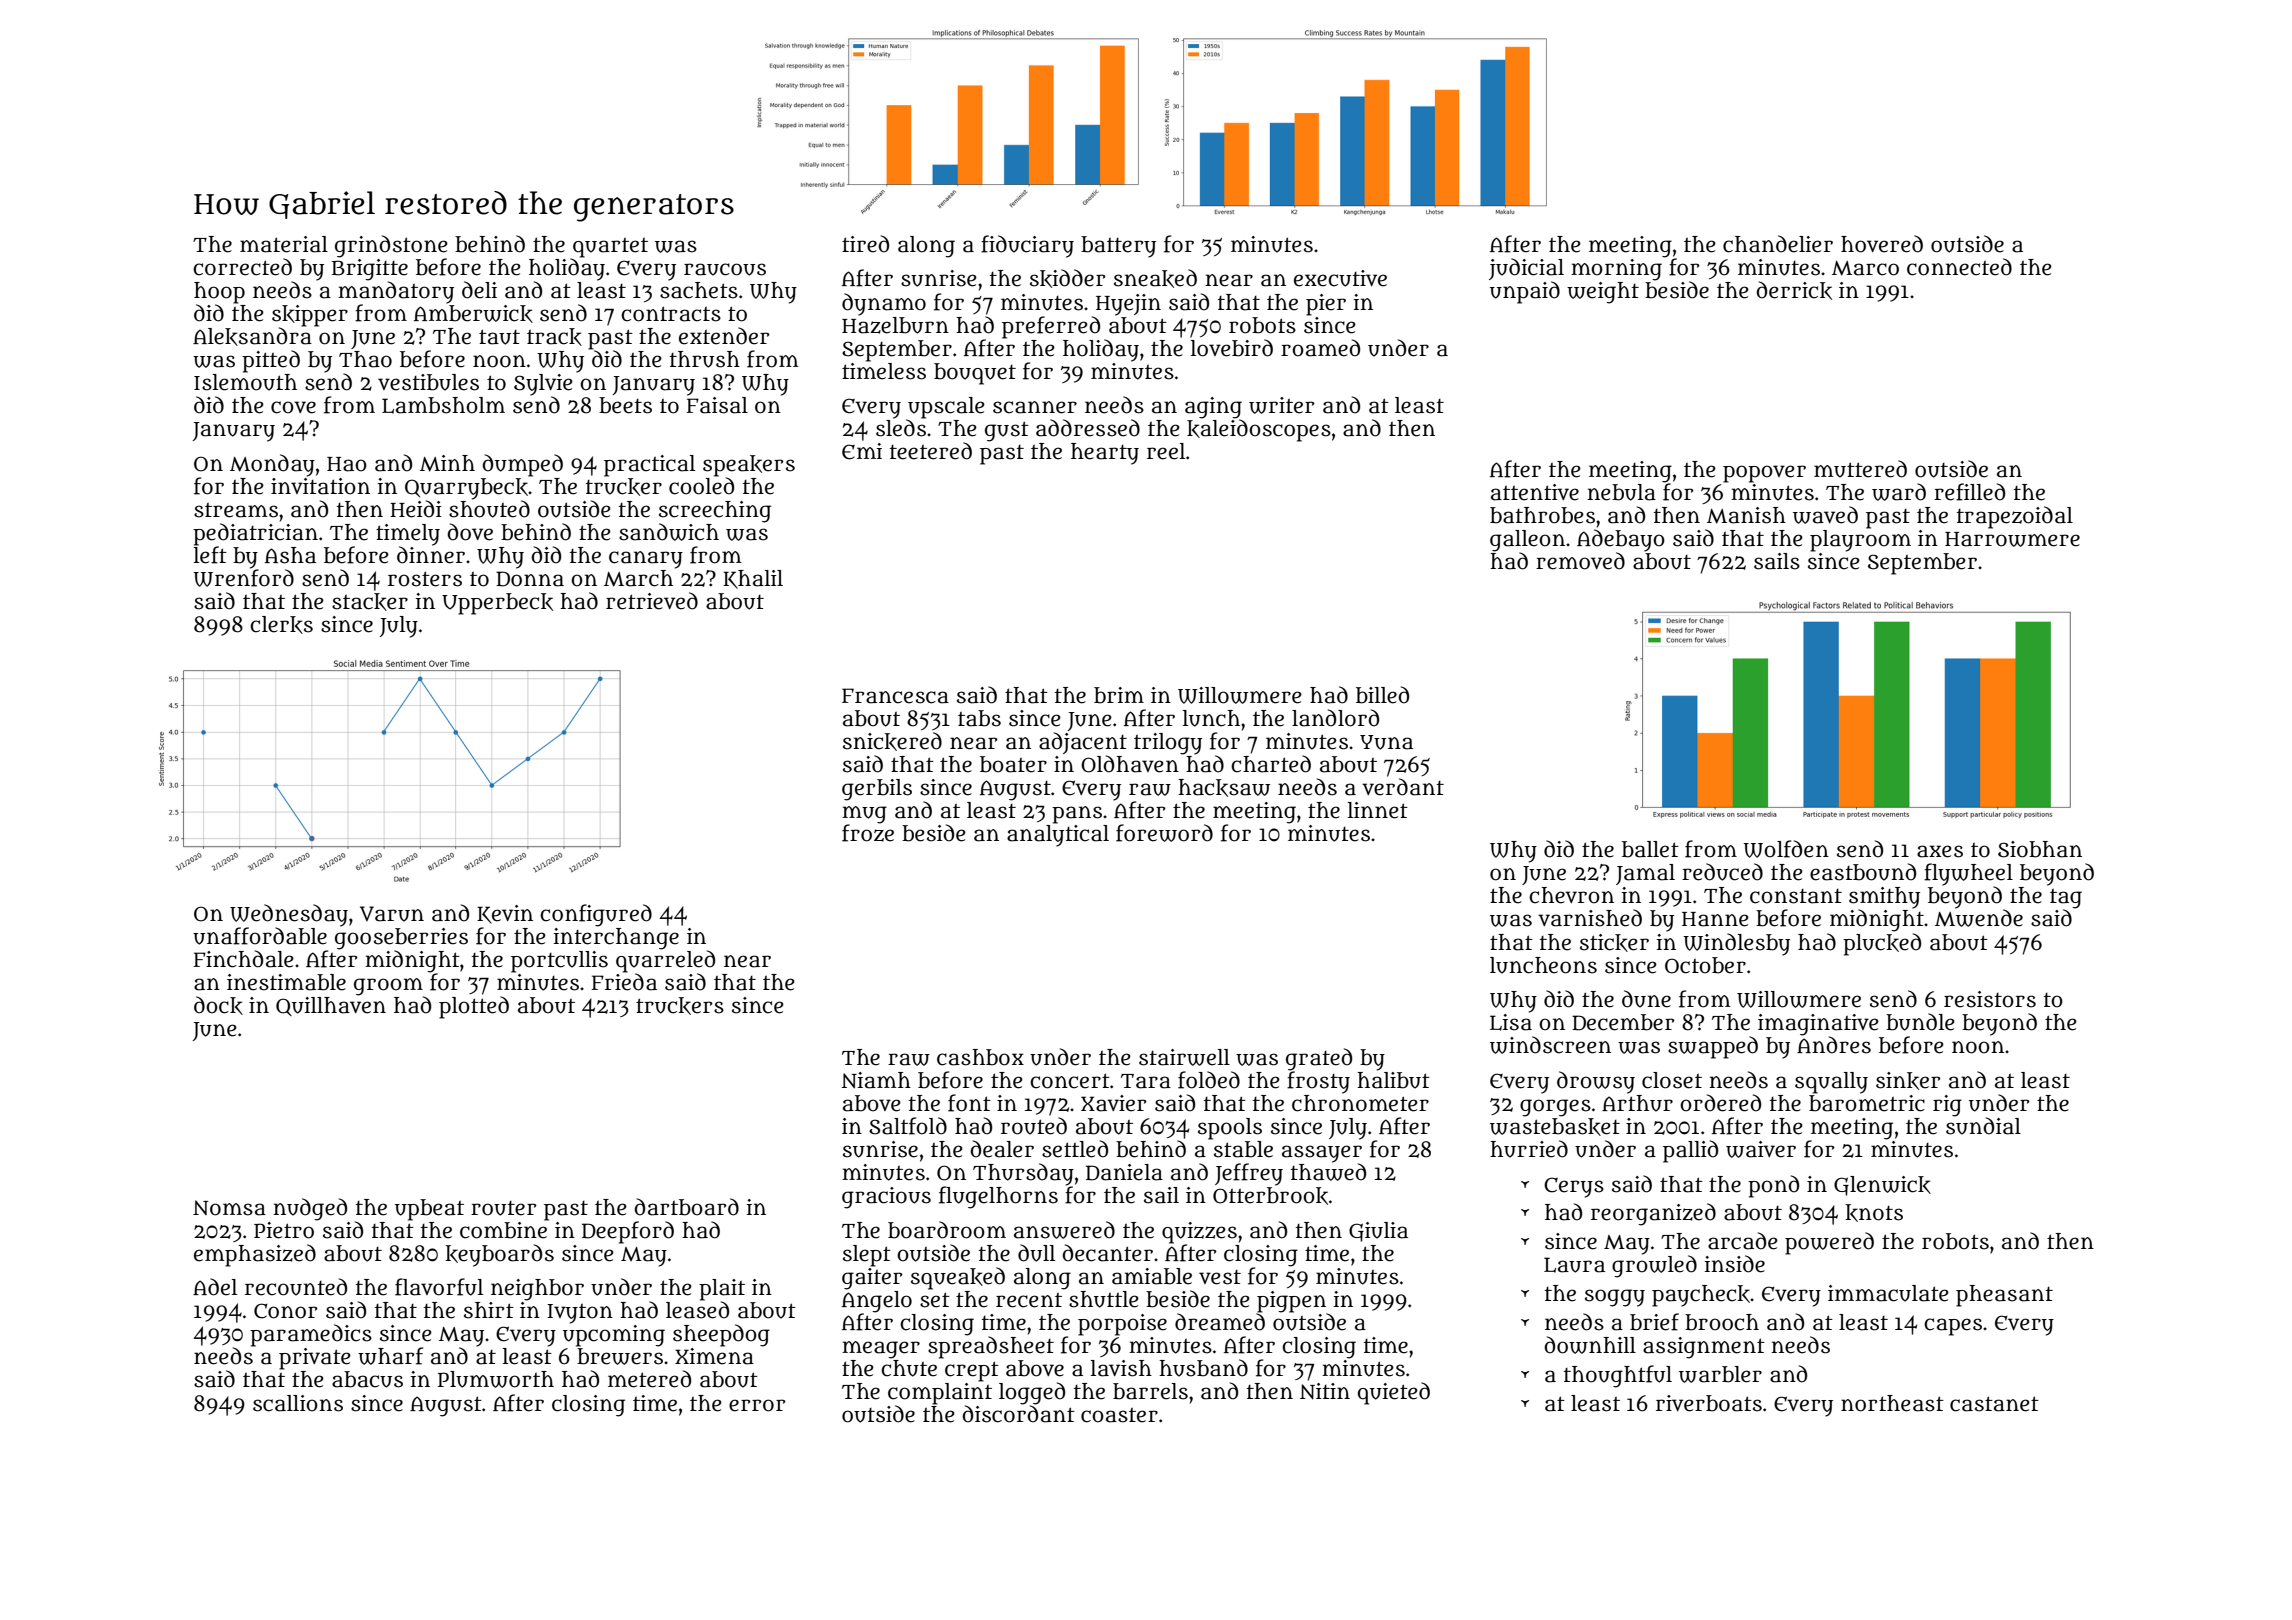 This page has height=1620, width=2292. I want to click on removed, so click(1580, 561).
